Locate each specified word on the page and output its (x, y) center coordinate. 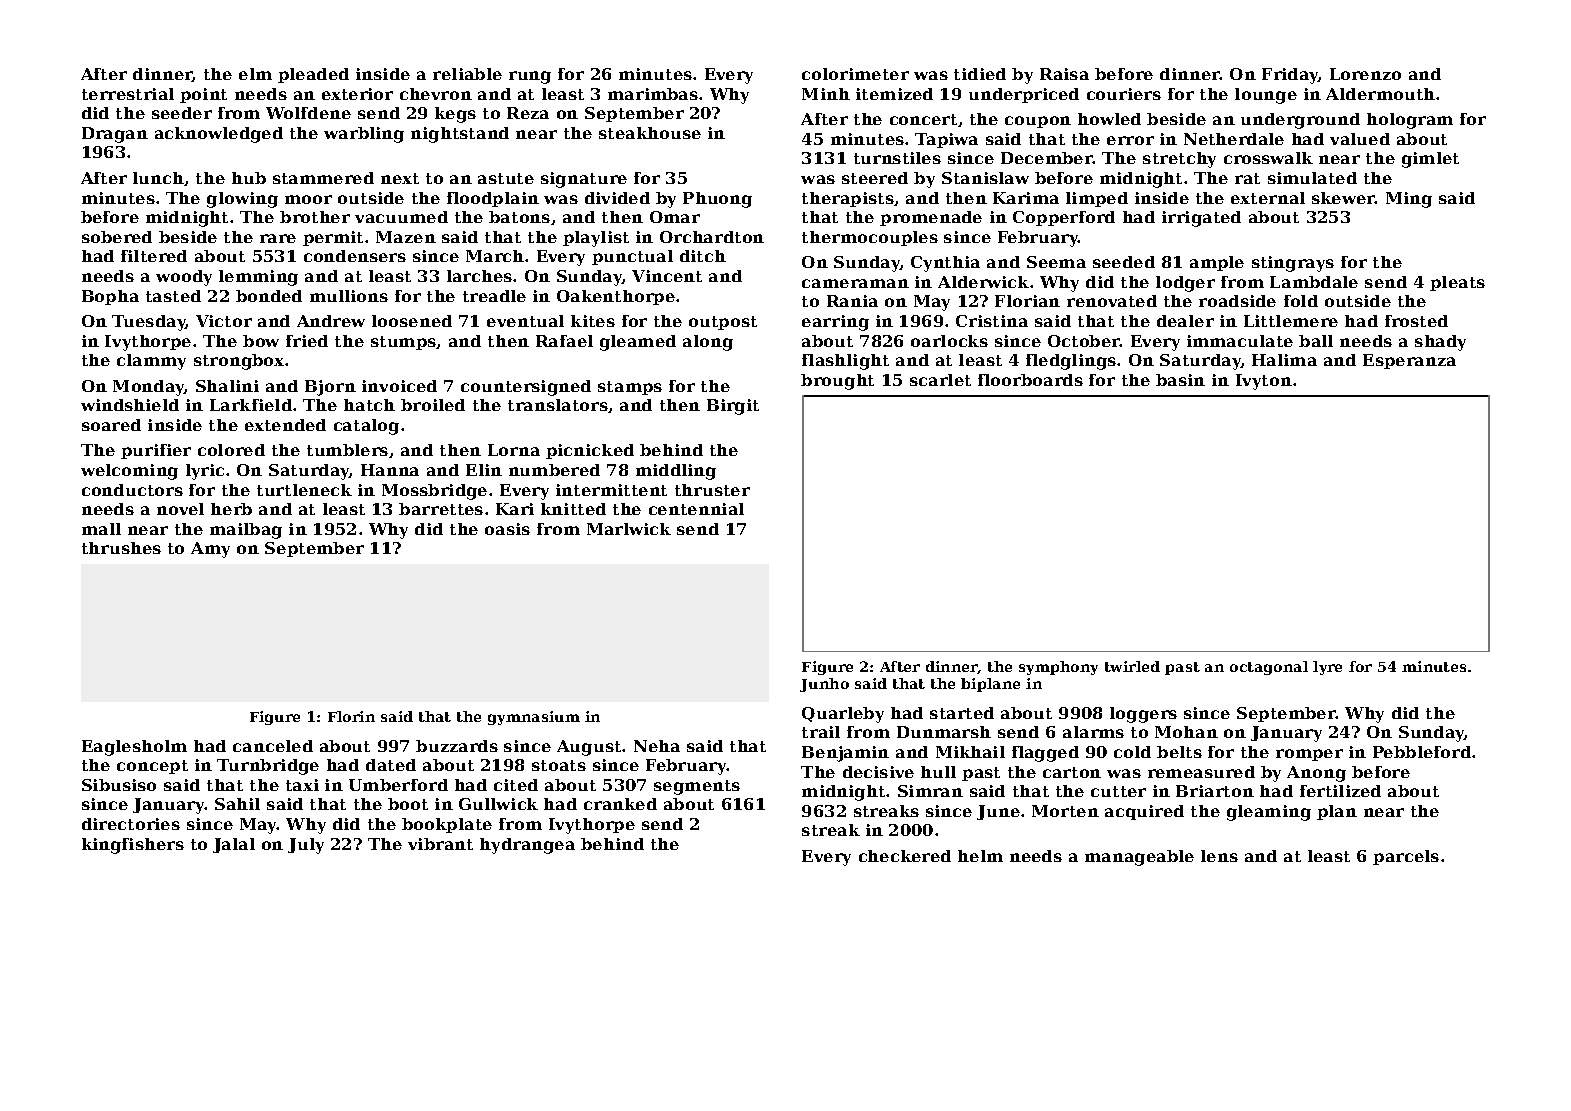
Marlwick (629, 529)
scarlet (940, 380)
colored (231, 450)
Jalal (234, 845)
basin (1180, 380)
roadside (1237, 301)
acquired (1144, 812)
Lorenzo (1365, 74)
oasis (507, 529)
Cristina (992, 321)
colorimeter (855, 74)
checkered (905, 856)
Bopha (110, 297)
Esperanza (1409, 361)
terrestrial (128, 94)
